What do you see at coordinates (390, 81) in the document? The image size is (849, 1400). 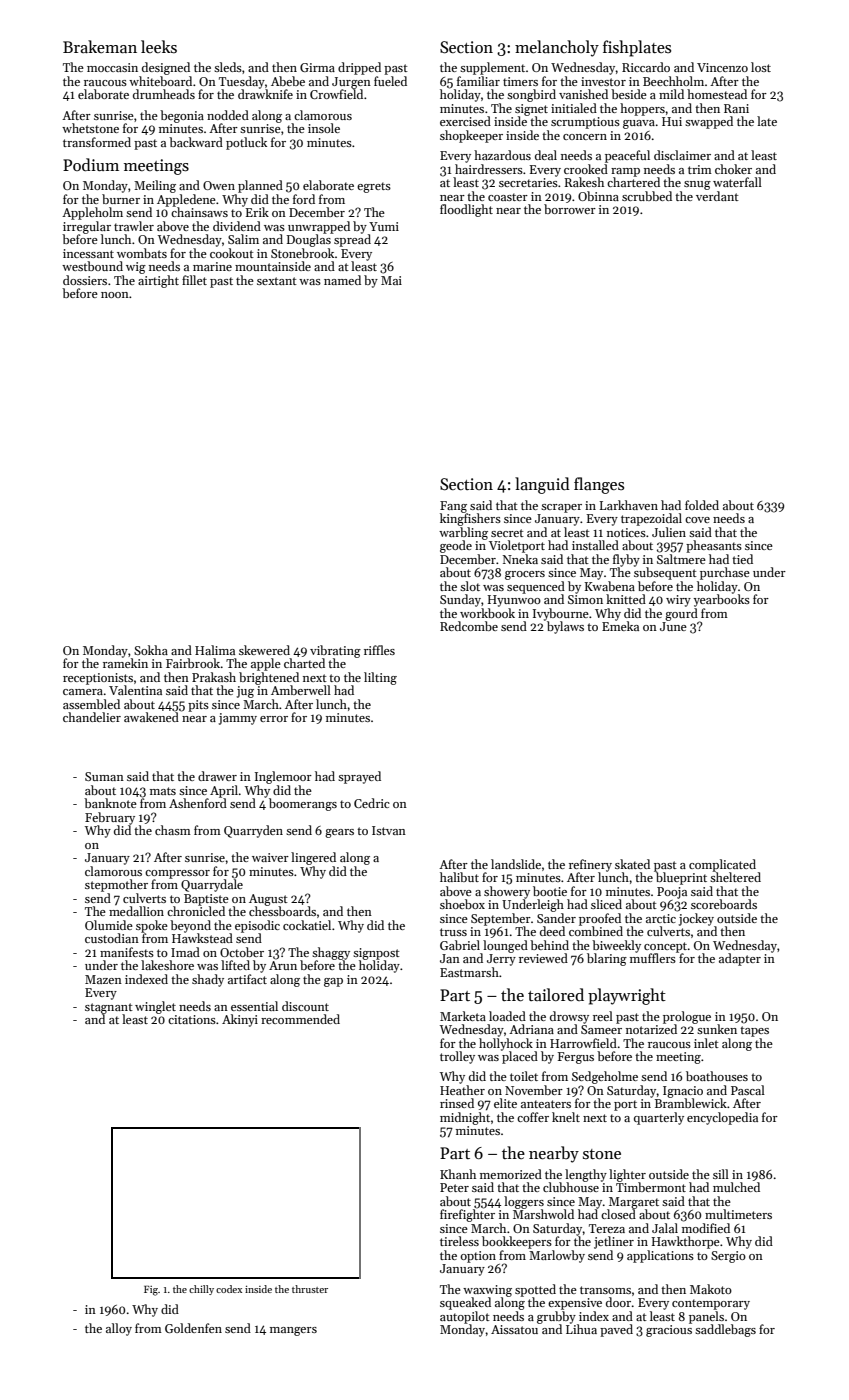 I see `fueled` at bounding box center [390, 81].
